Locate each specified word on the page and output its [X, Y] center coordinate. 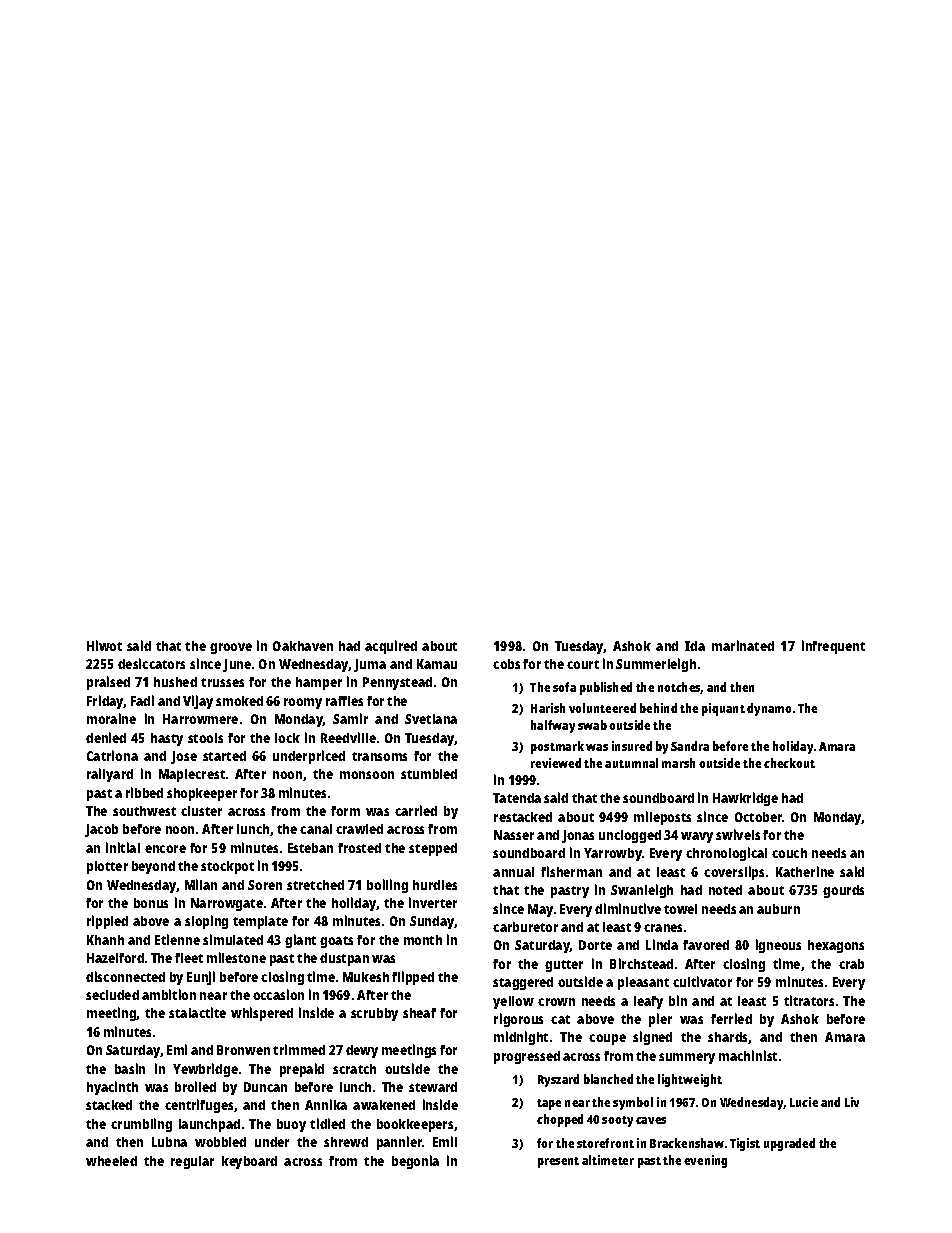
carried [416, 810]
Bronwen [243, 1050]
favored [706, 945]
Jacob [101, 830]
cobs [506, 664]
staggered [523, 983]
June [237, 665]
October [758, 817]
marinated [743, 645]
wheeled [111, 1161]
